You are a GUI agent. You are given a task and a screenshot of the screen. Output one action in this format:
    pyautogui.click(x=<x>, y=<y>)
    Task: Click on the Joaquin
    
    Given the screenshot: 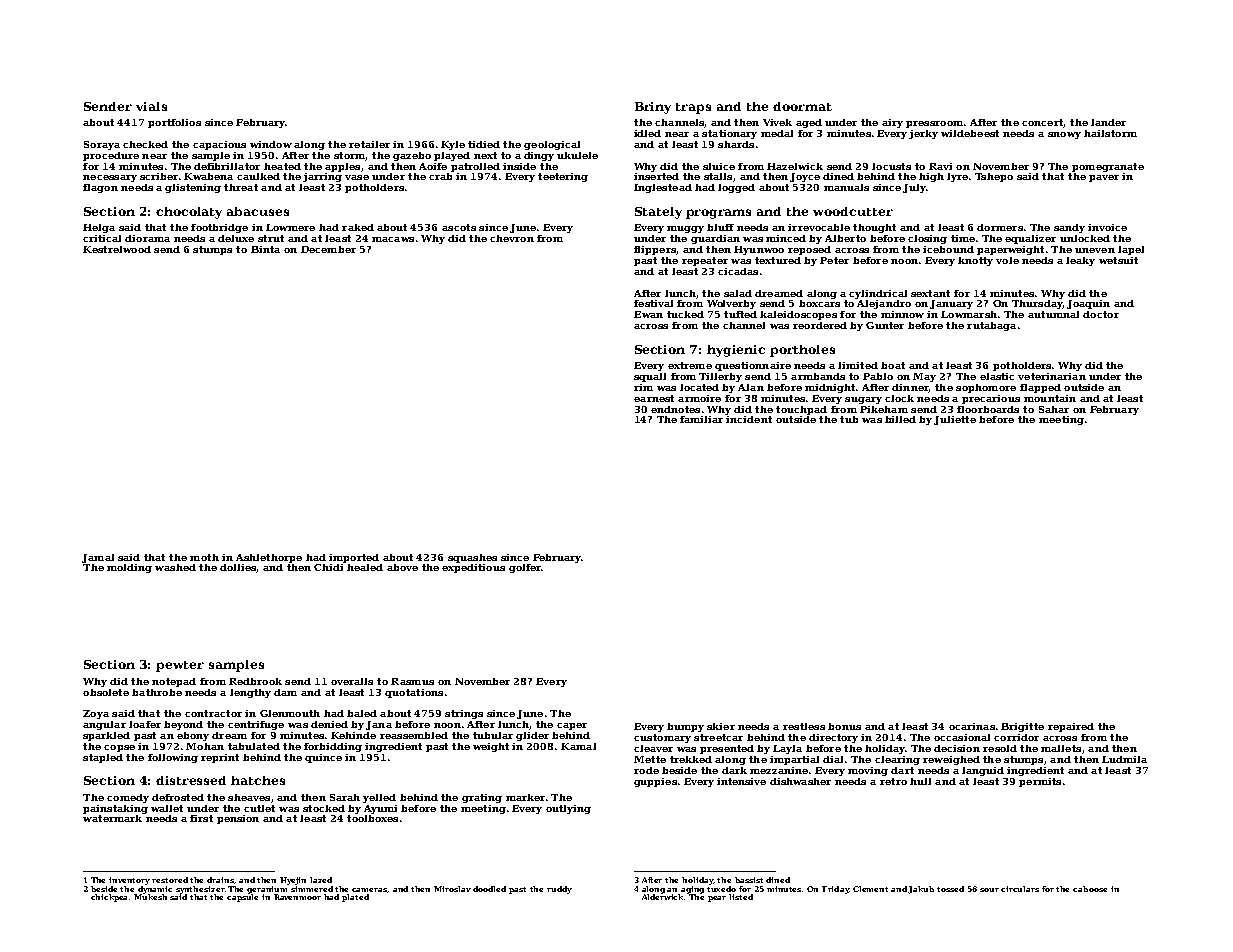 What is the action you would take?
    pyautogui.click(x=1088, y=304)
